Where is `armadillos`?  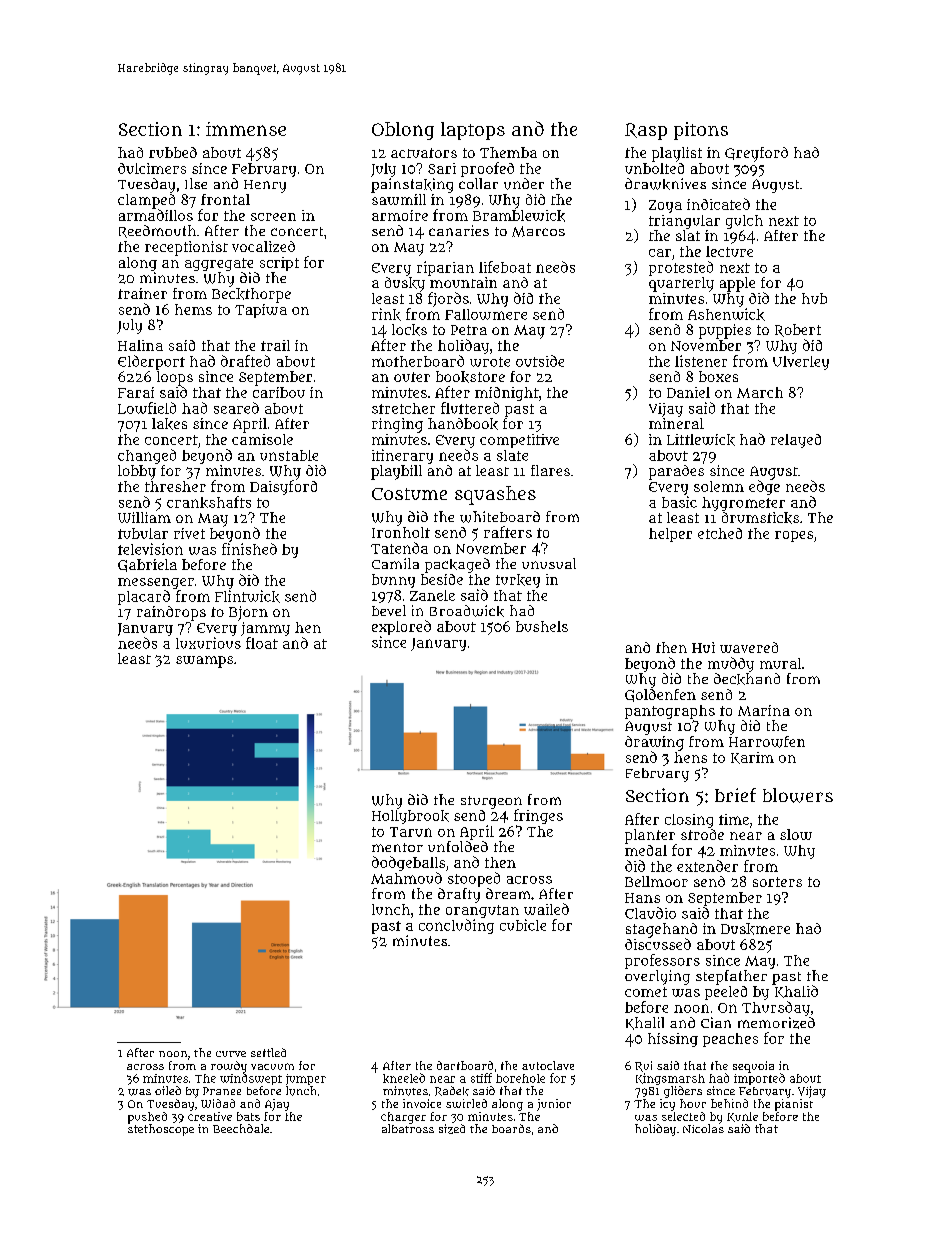
armadillos is located at coordinates (156, 215).
